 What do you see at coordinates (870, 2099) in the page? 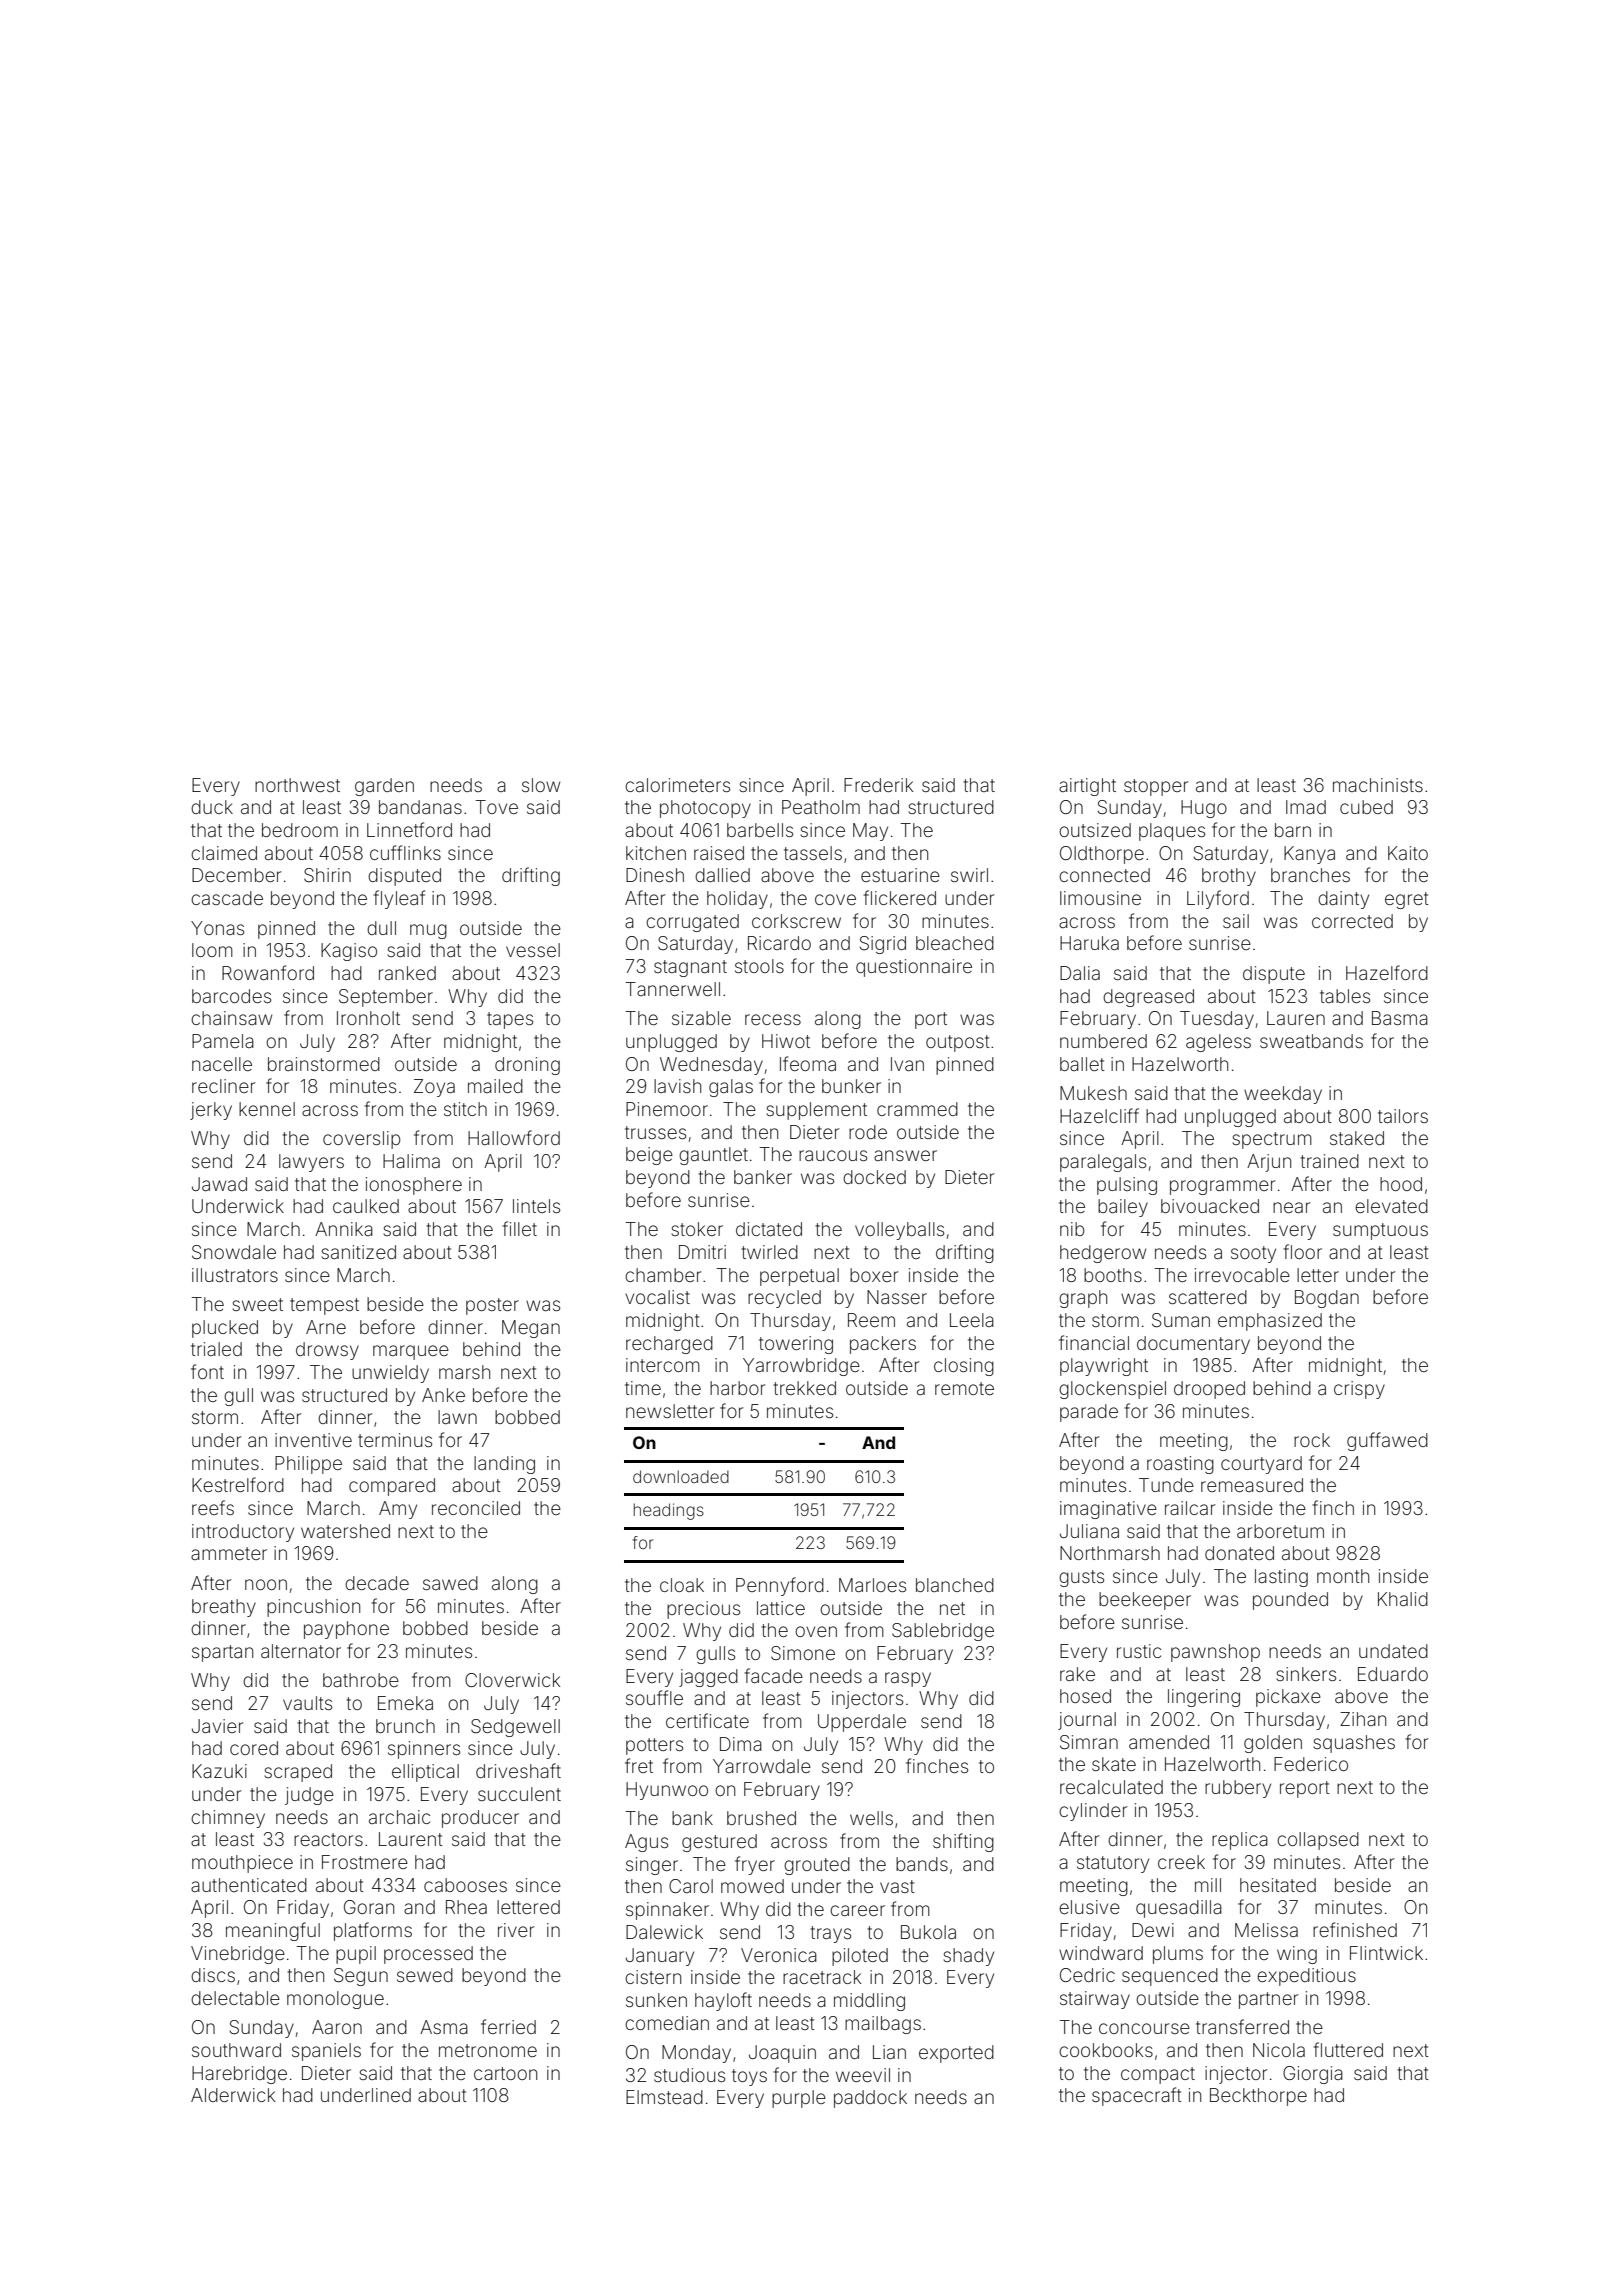
I see `paddock` at bounding box center [870, 2099].
